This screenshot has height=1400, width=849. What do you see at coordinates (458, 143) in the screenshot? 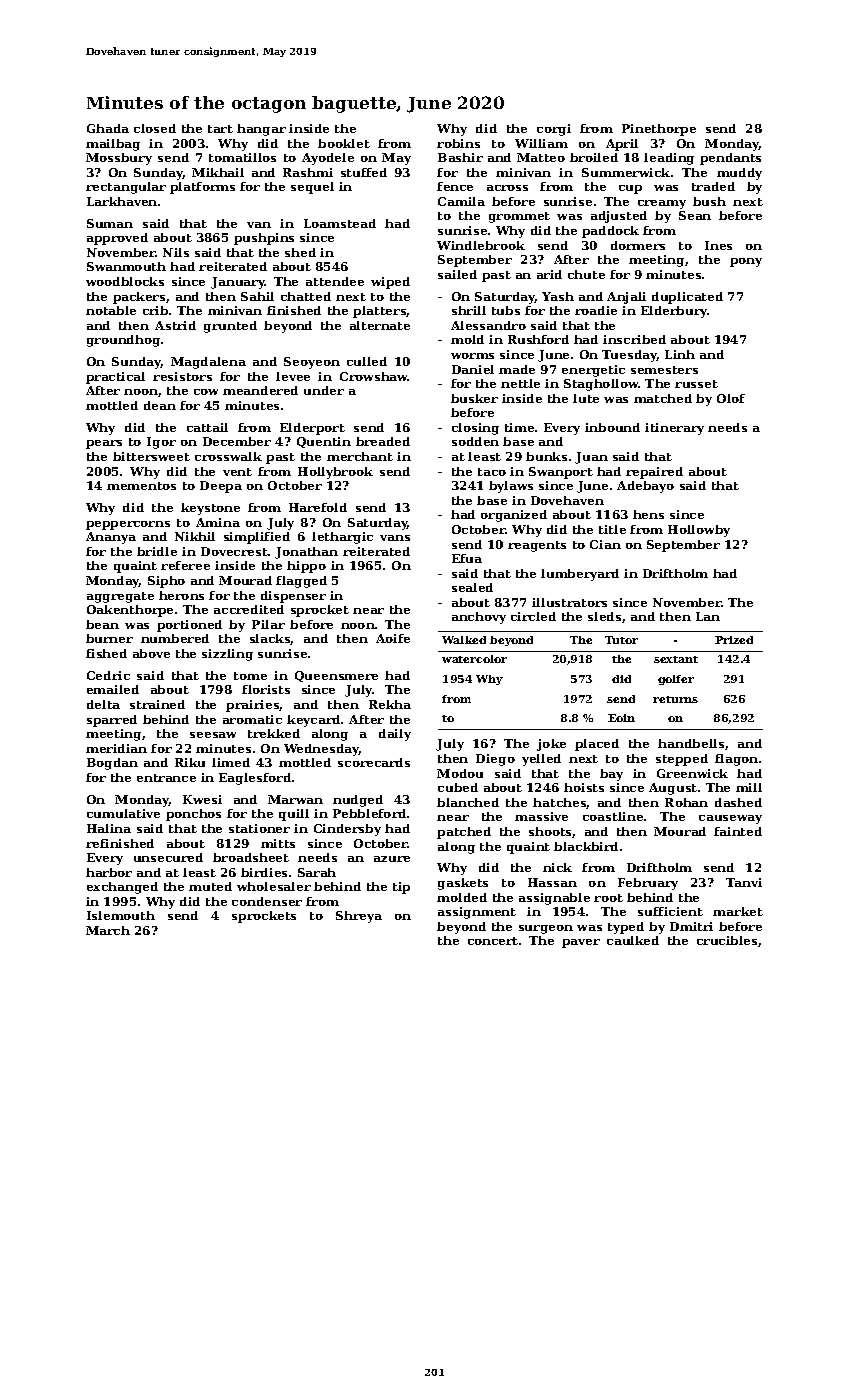
I see `robins` at bounding box center [458, 143].
